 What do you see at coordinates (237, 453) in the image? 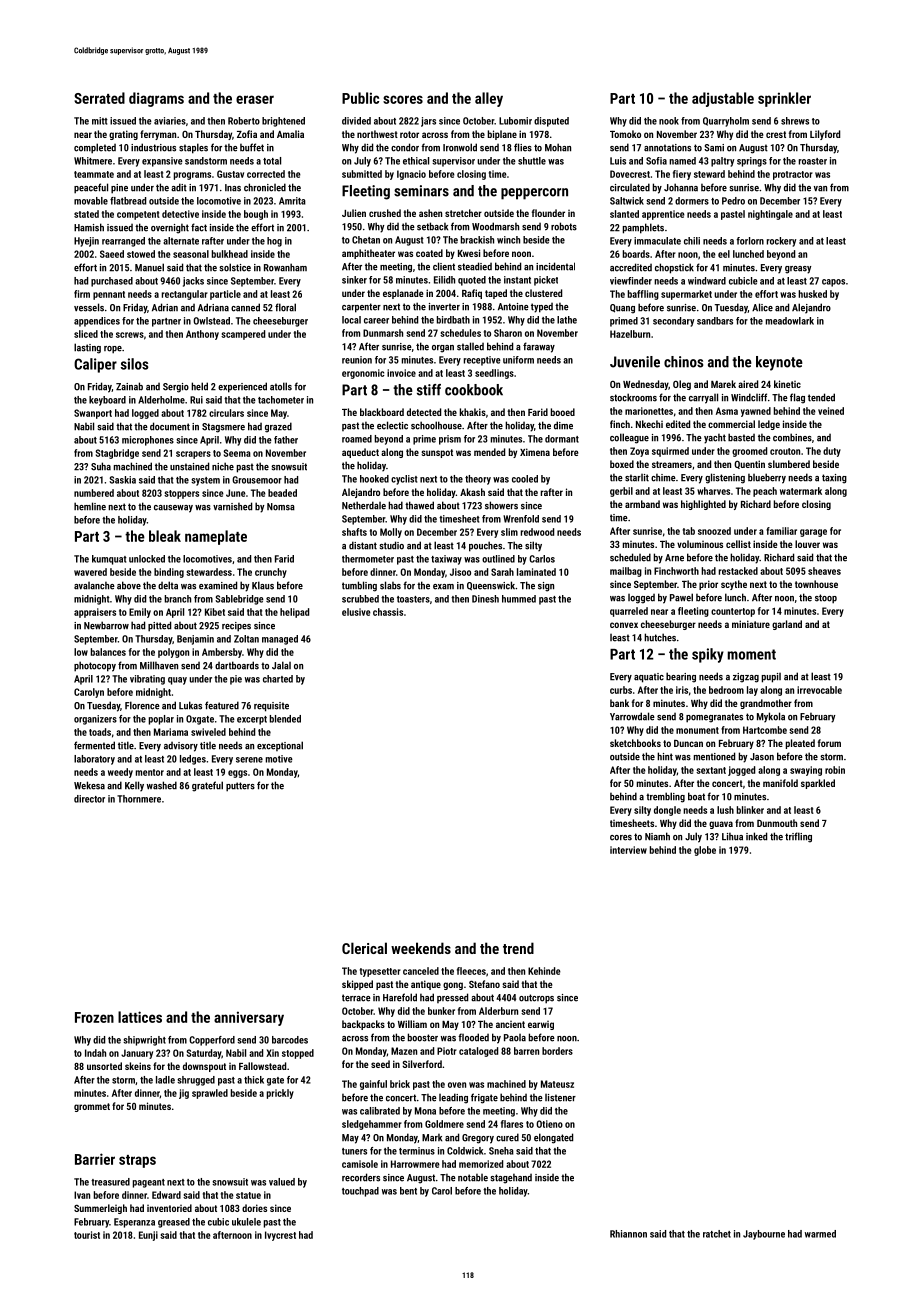
I see `Seema` at bounding box center [237, 453].
